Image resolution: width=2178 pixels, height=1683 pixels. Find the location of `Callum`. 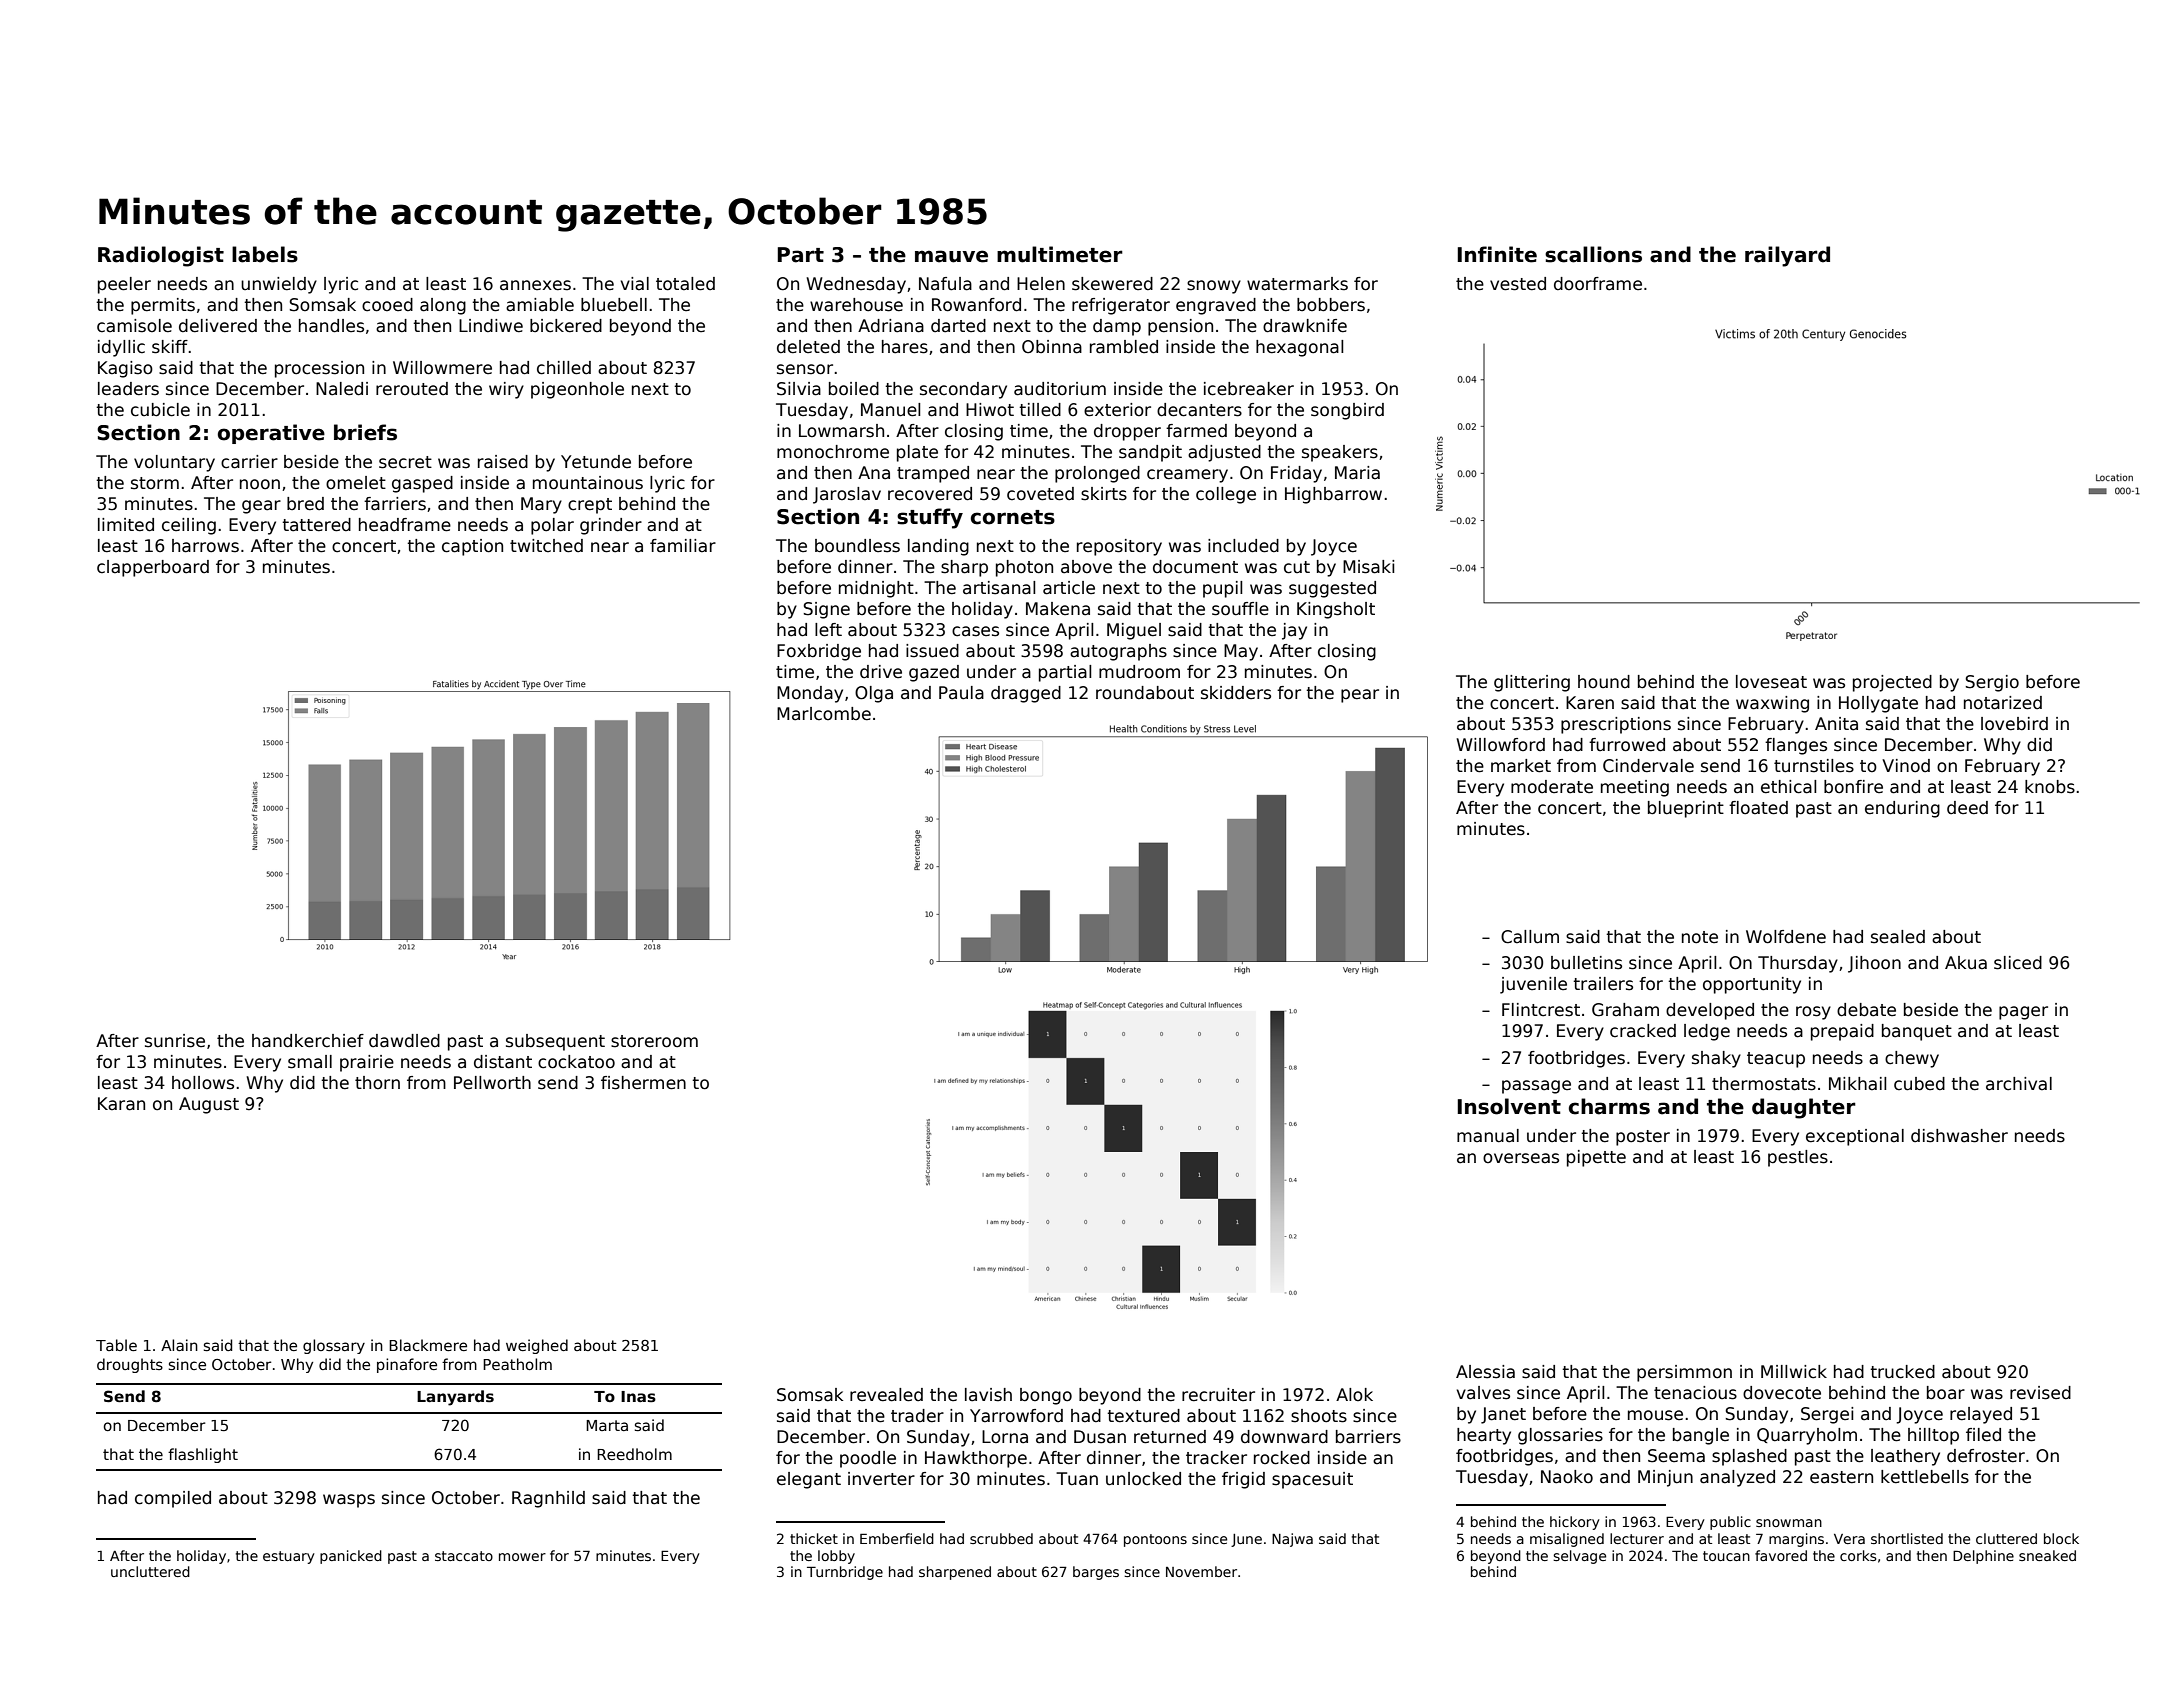

Callum is located at coordinates (1530, 937).
